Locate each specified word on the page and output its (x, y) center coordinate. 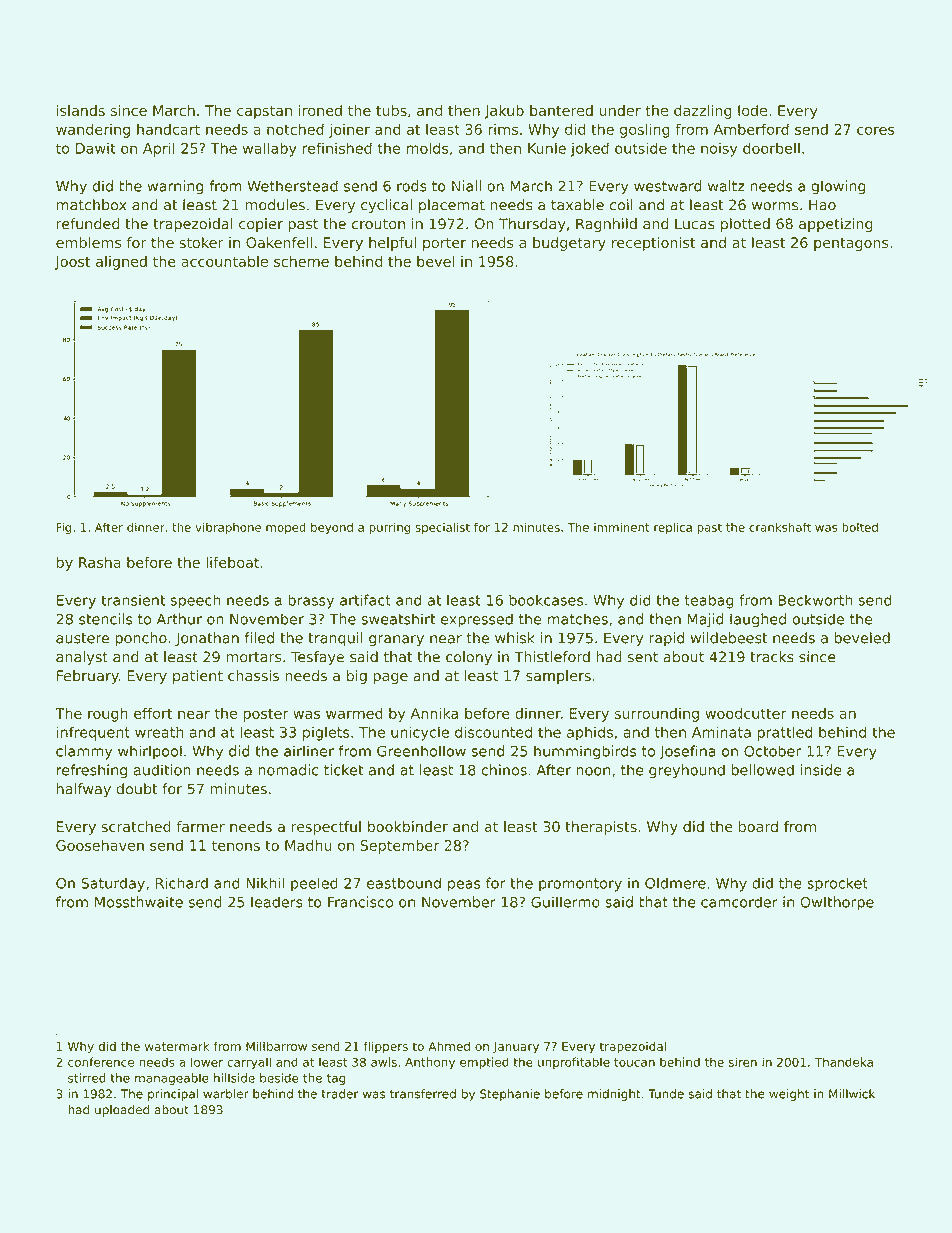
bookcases (546, 600)
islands (81, 110)
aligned (121, 263)
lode (752, 110)
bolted (860, 527)
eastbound (404, 883)
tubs (391, 110)
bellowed (762, 770)
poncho (141, 639)
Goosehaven (100, 845)
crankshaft (780, 527)
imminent (622, 527)
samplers (558, 677)
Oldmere (675, 883)
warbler (226, 1094)
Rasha (100, 562)
